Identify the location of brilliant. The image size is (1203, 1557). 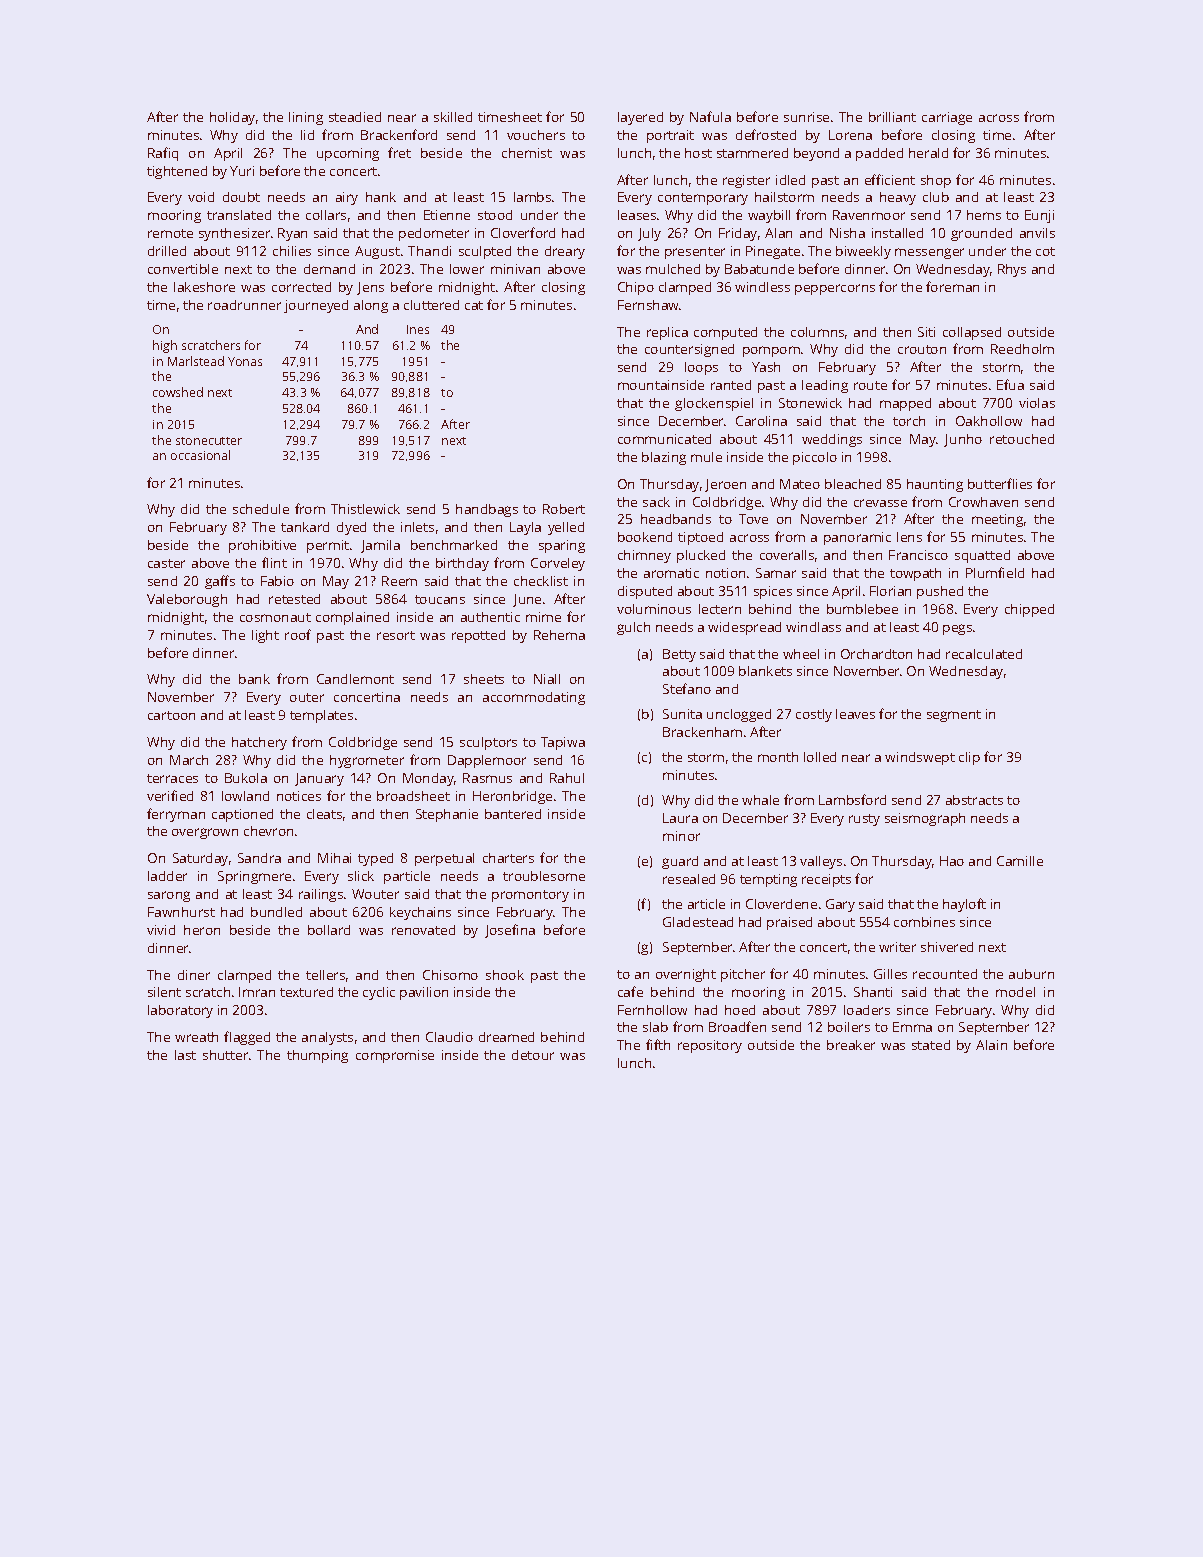
(892, 117).
